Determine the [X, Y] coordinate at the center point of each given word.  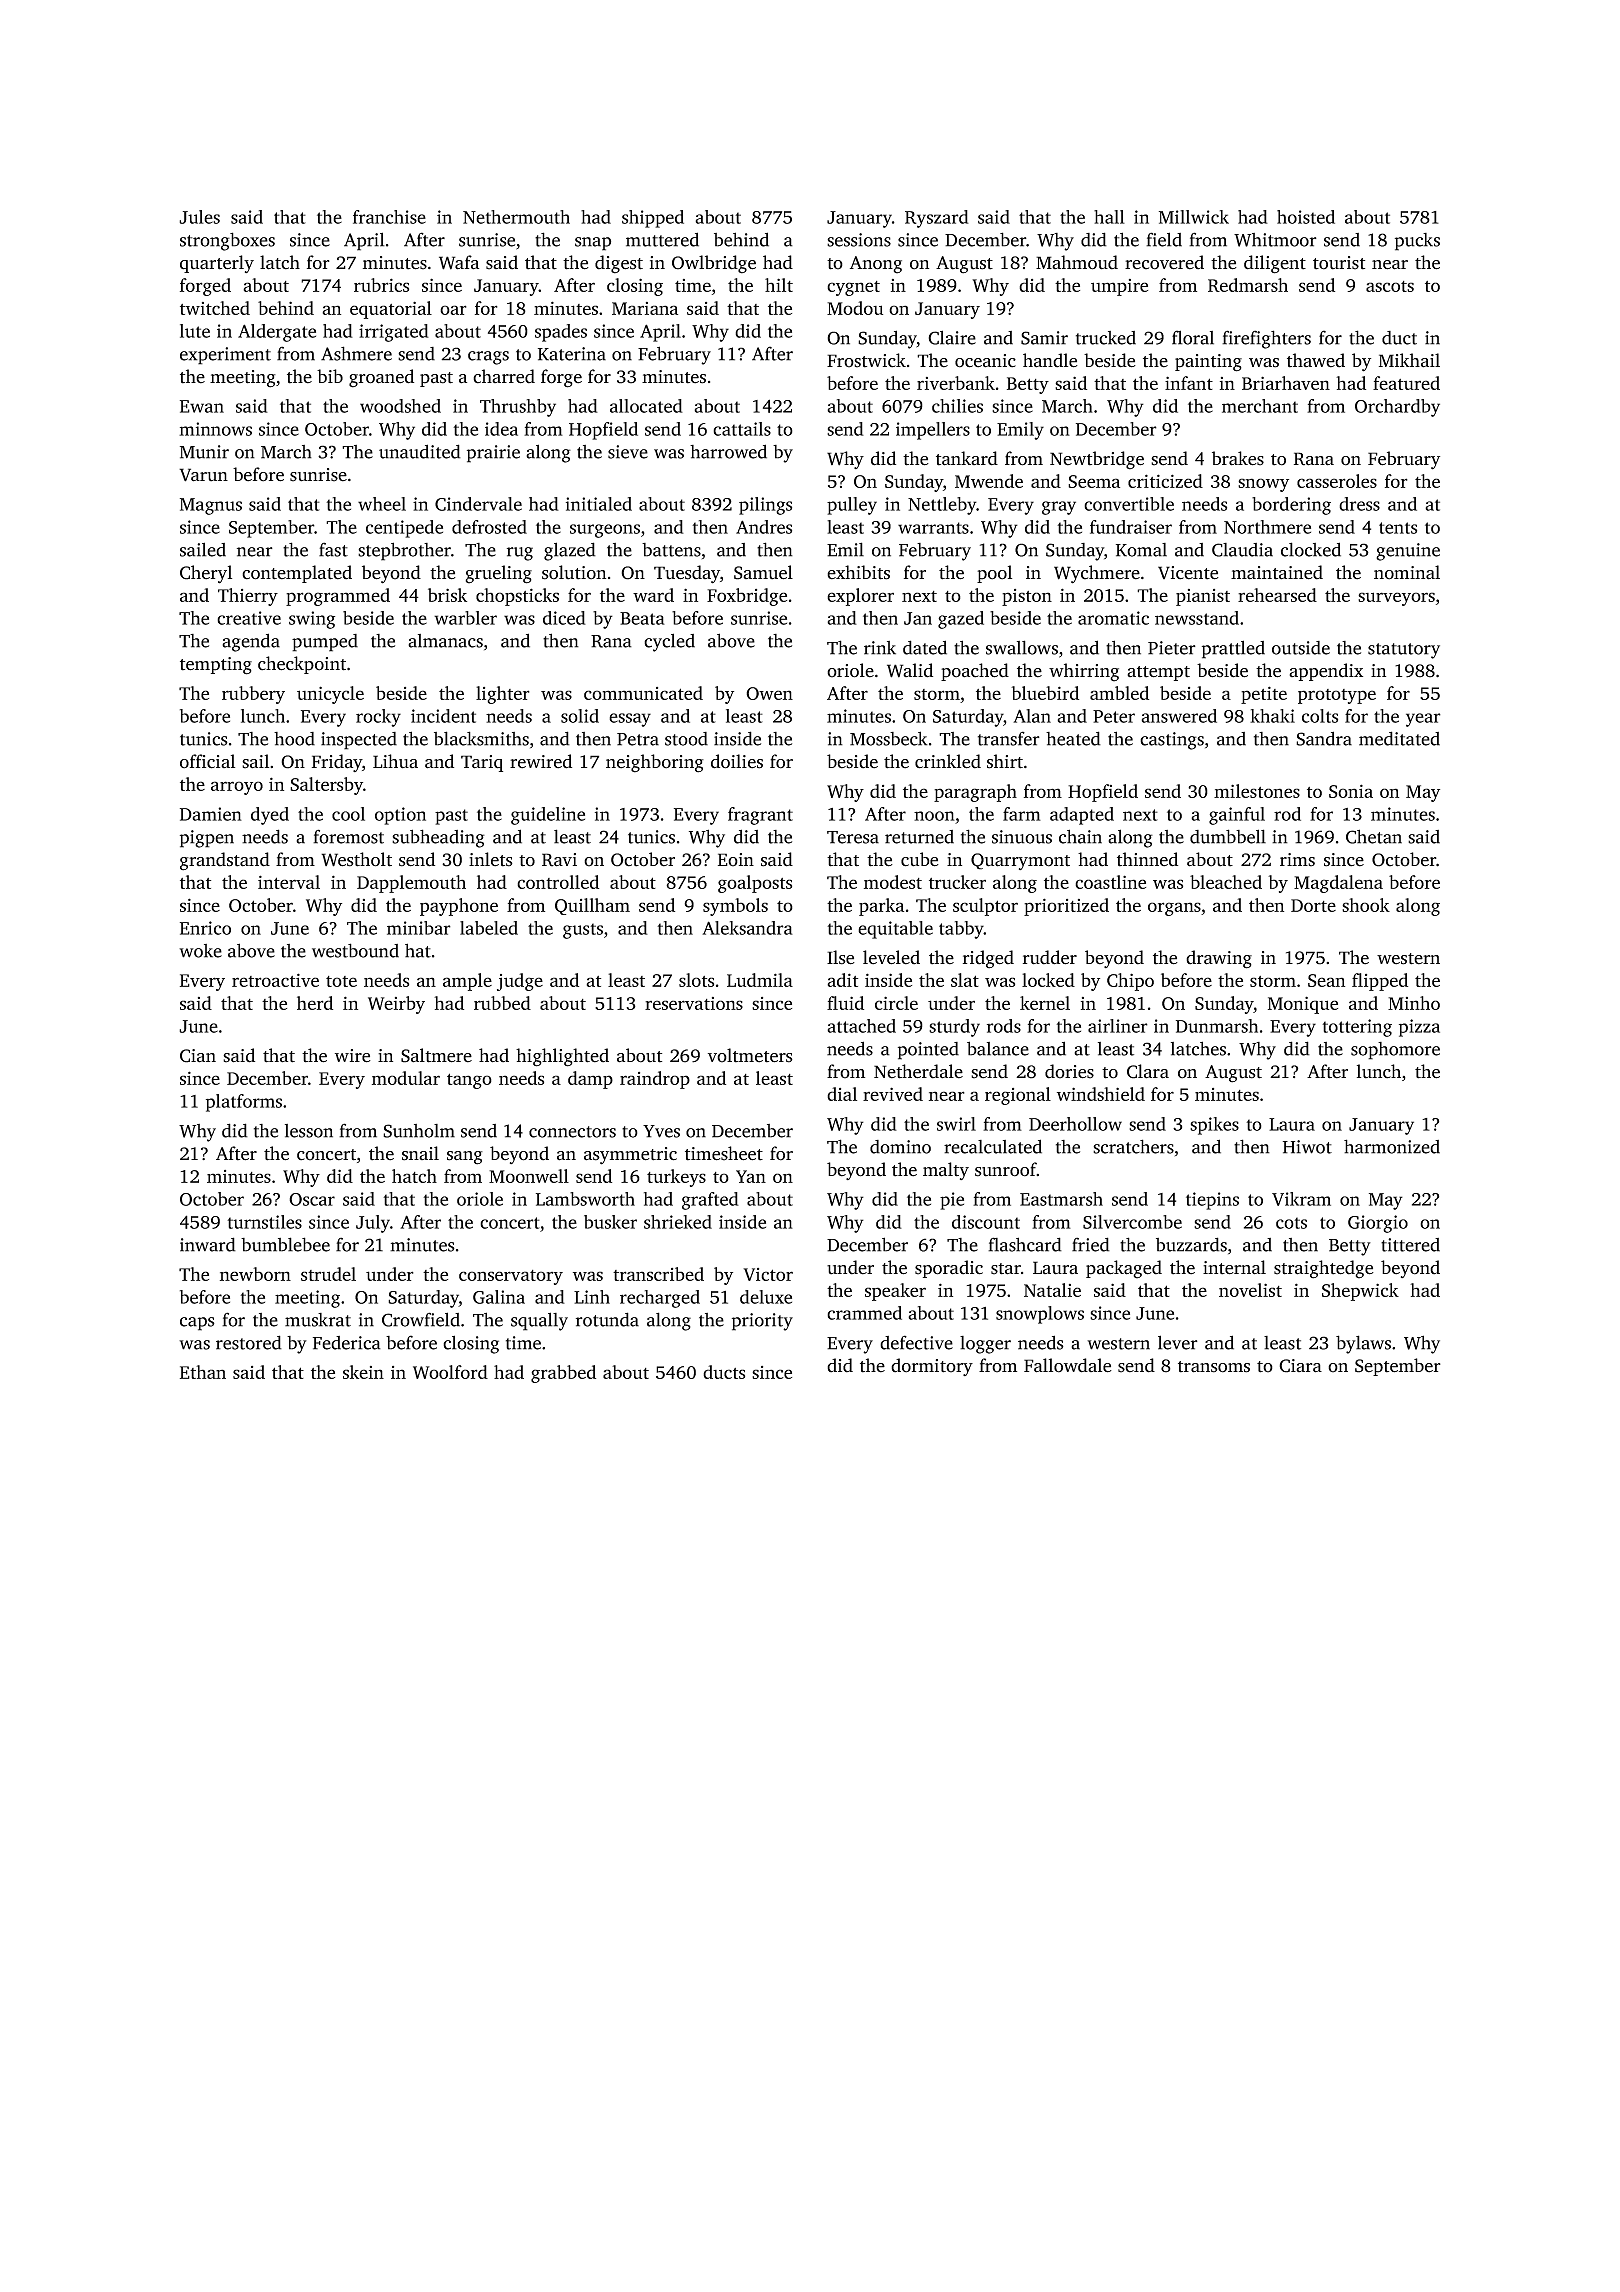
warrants [933, 528]
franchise [389, 217]
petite [1264, 695]
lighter [503, 695]
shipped [653, 219]
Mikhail [1409, 360]
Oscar [312, 1199]
